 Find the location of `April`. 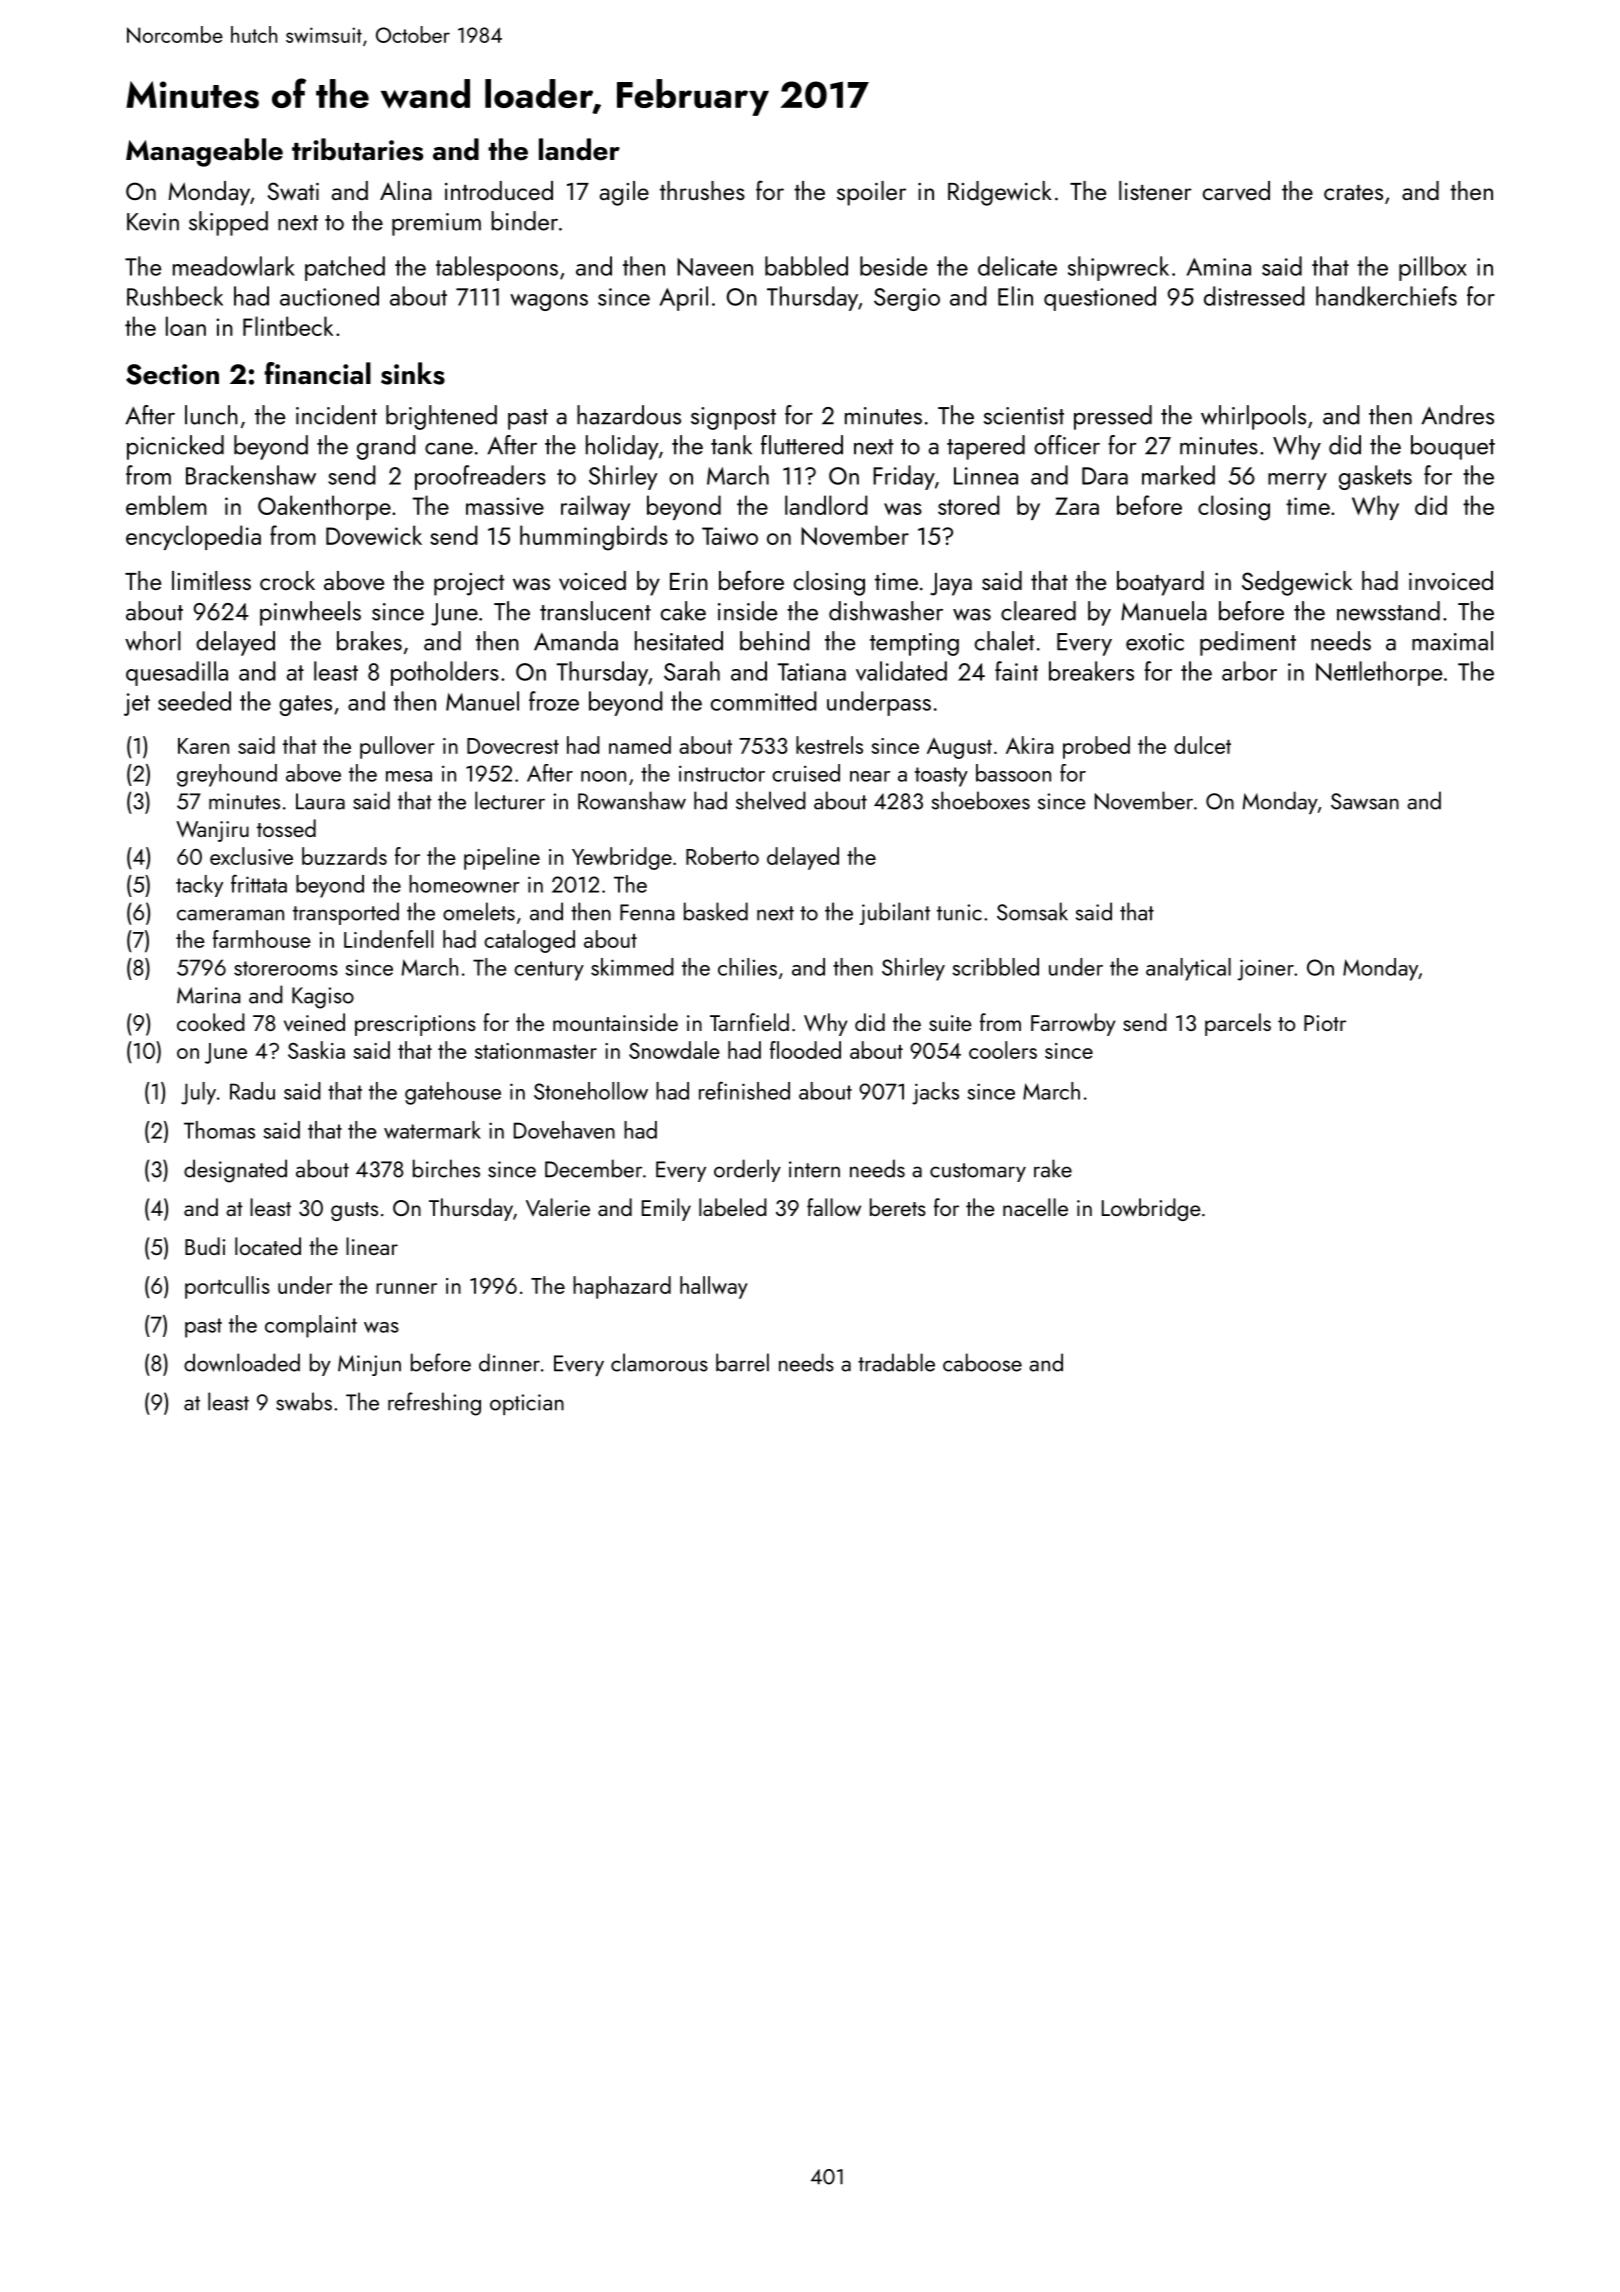

April is located at coordinates (683, 298).
